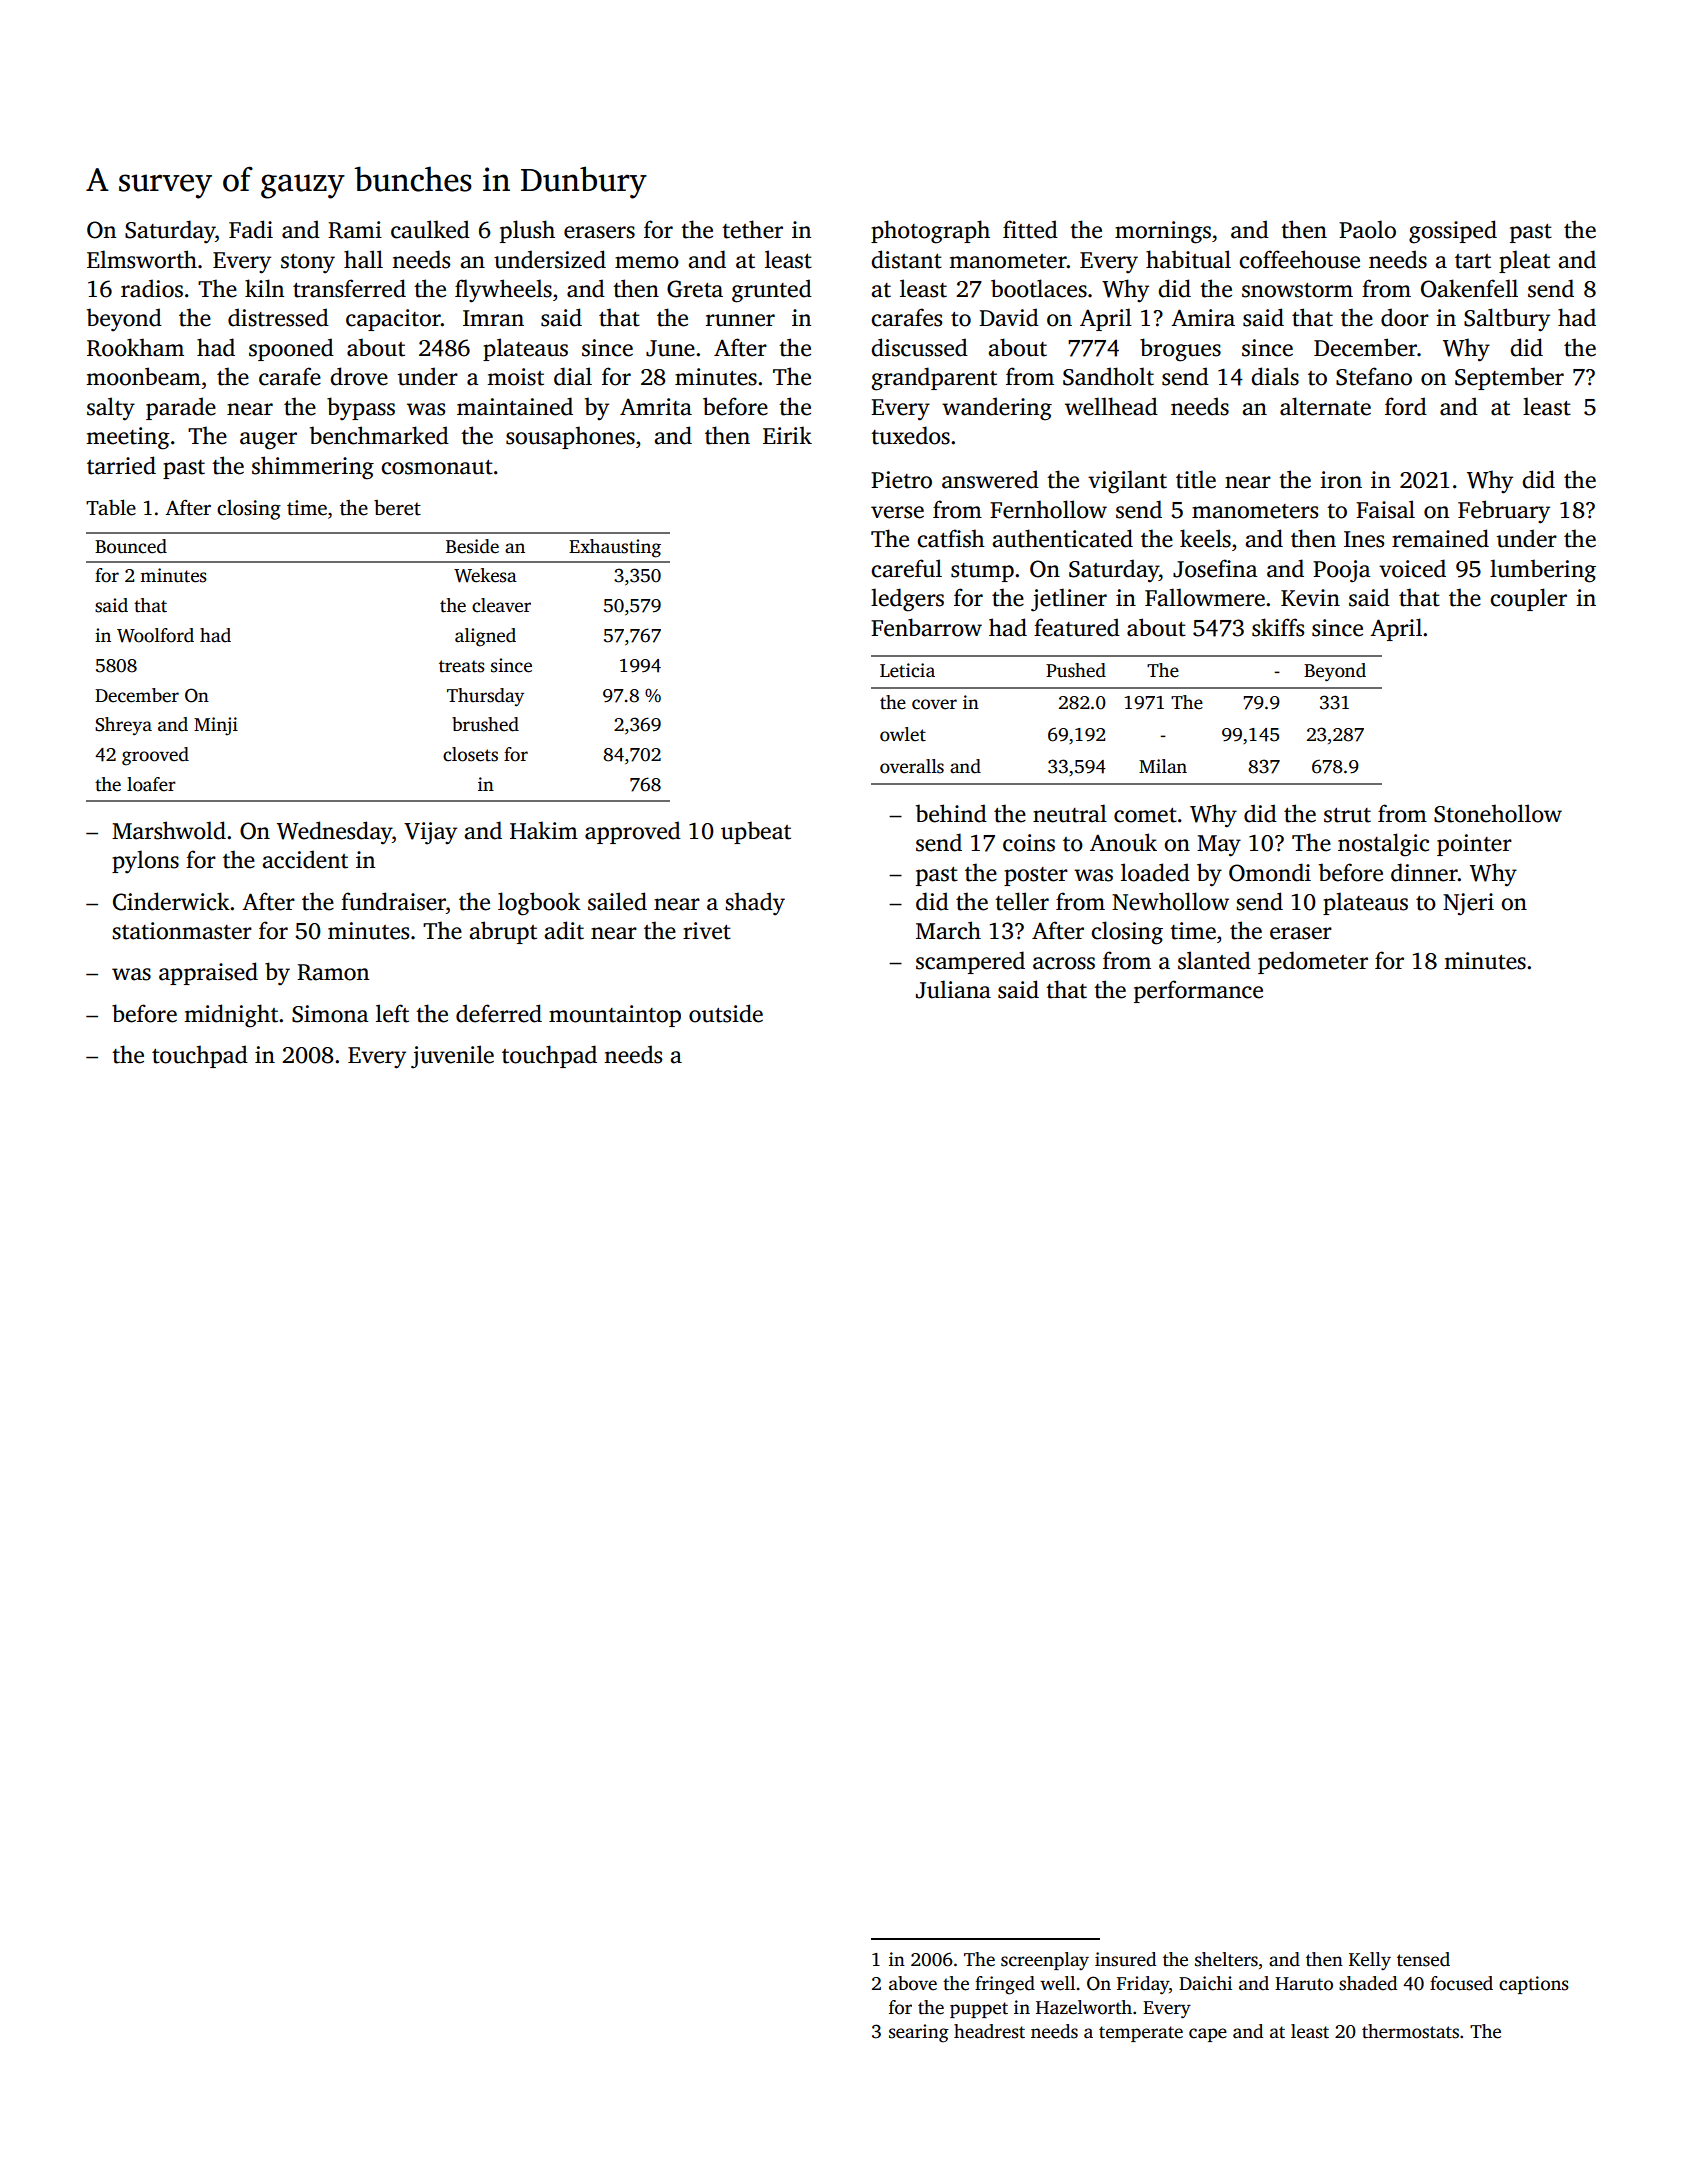 The image size is (1683, 2178). Describe the element at coordinates (752, 229) in the image. I see `tether` at that location.
